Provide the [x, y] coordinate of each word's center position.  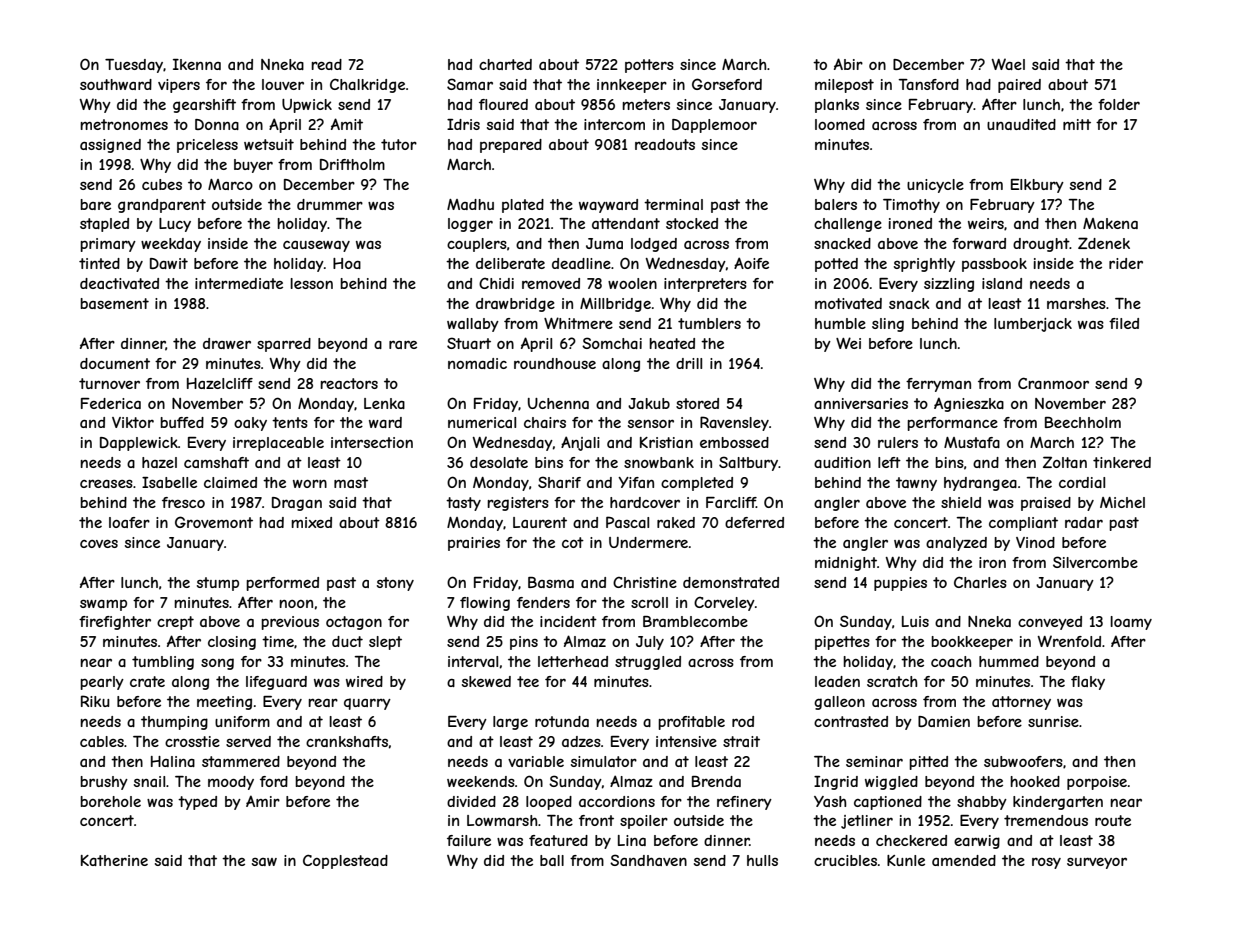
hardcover [645, 502]
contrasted [851, 721]
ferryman [938, 385]
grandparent [162, 206]
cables [102, 741]
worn [310, 483]
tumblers [709, 323]
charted [505, 64]
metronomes [124, 124]
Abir [848, 64]
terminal [673, 204]
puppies [900, 584]
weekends [481, 781]
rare [403, 344]
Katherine [114, 860]
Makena [1110, 223]
